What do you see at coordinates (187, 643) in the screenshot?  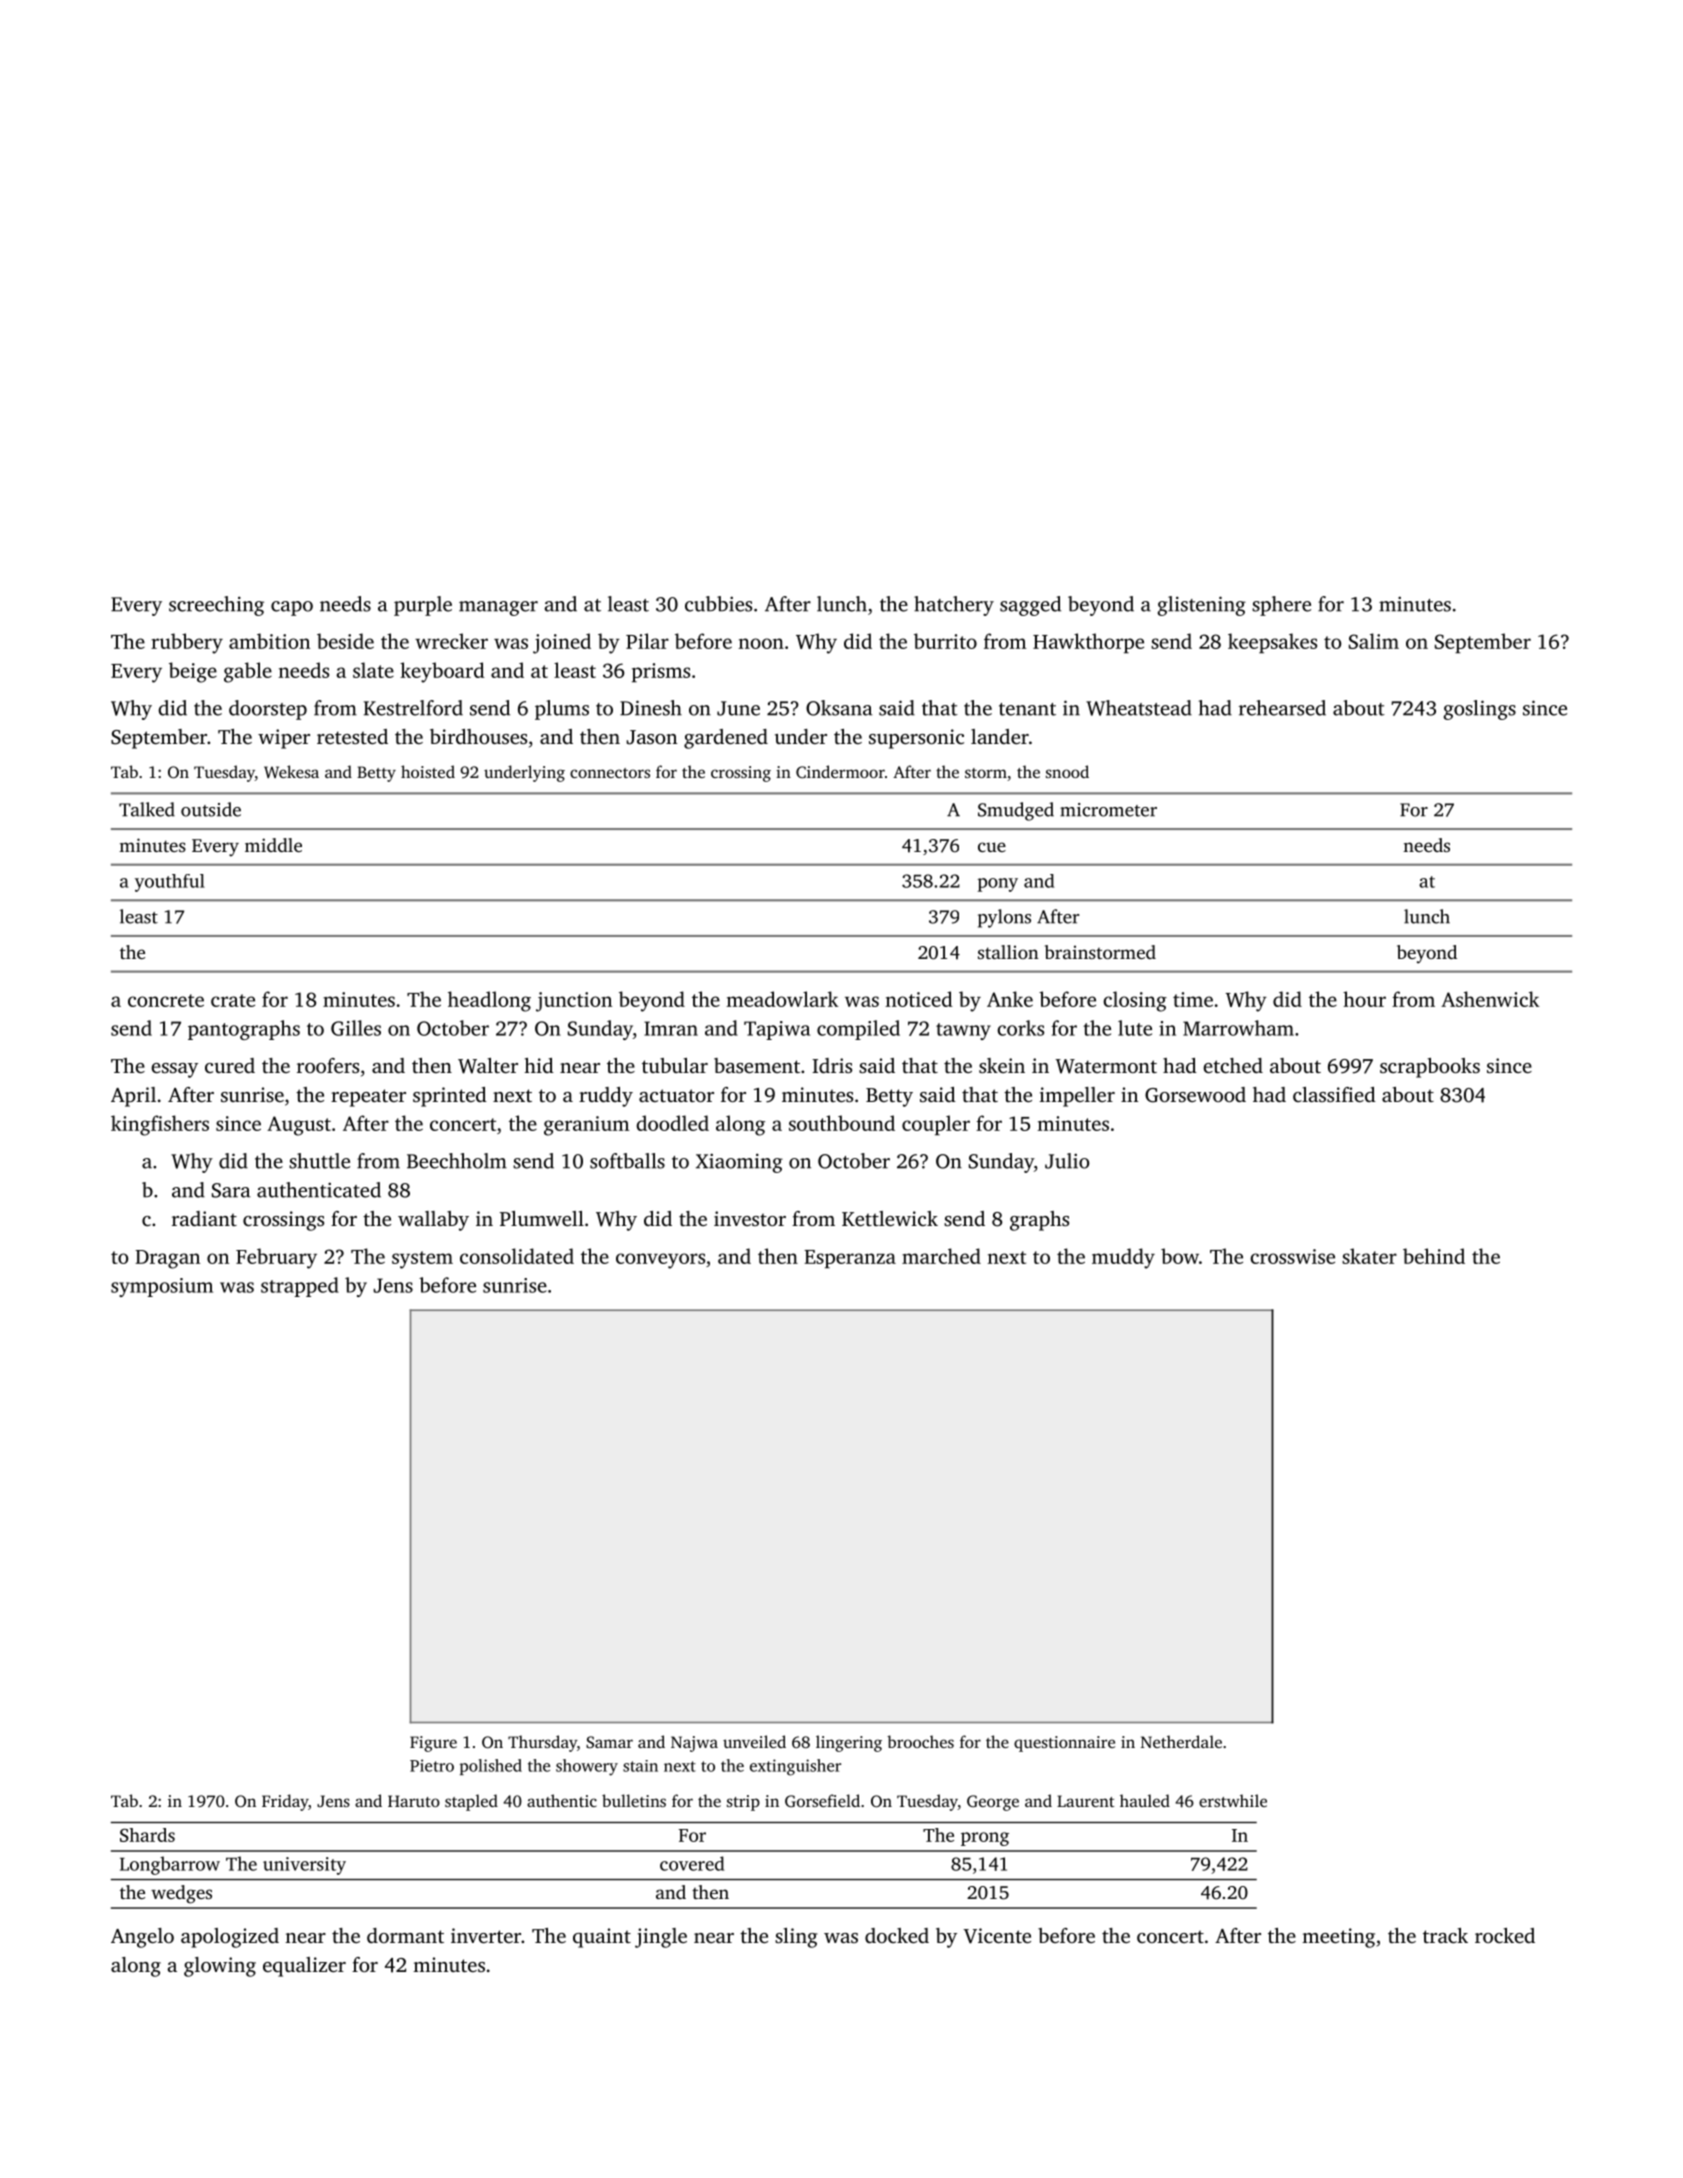 I see `rubbery` at bounding box center [187, 643].
